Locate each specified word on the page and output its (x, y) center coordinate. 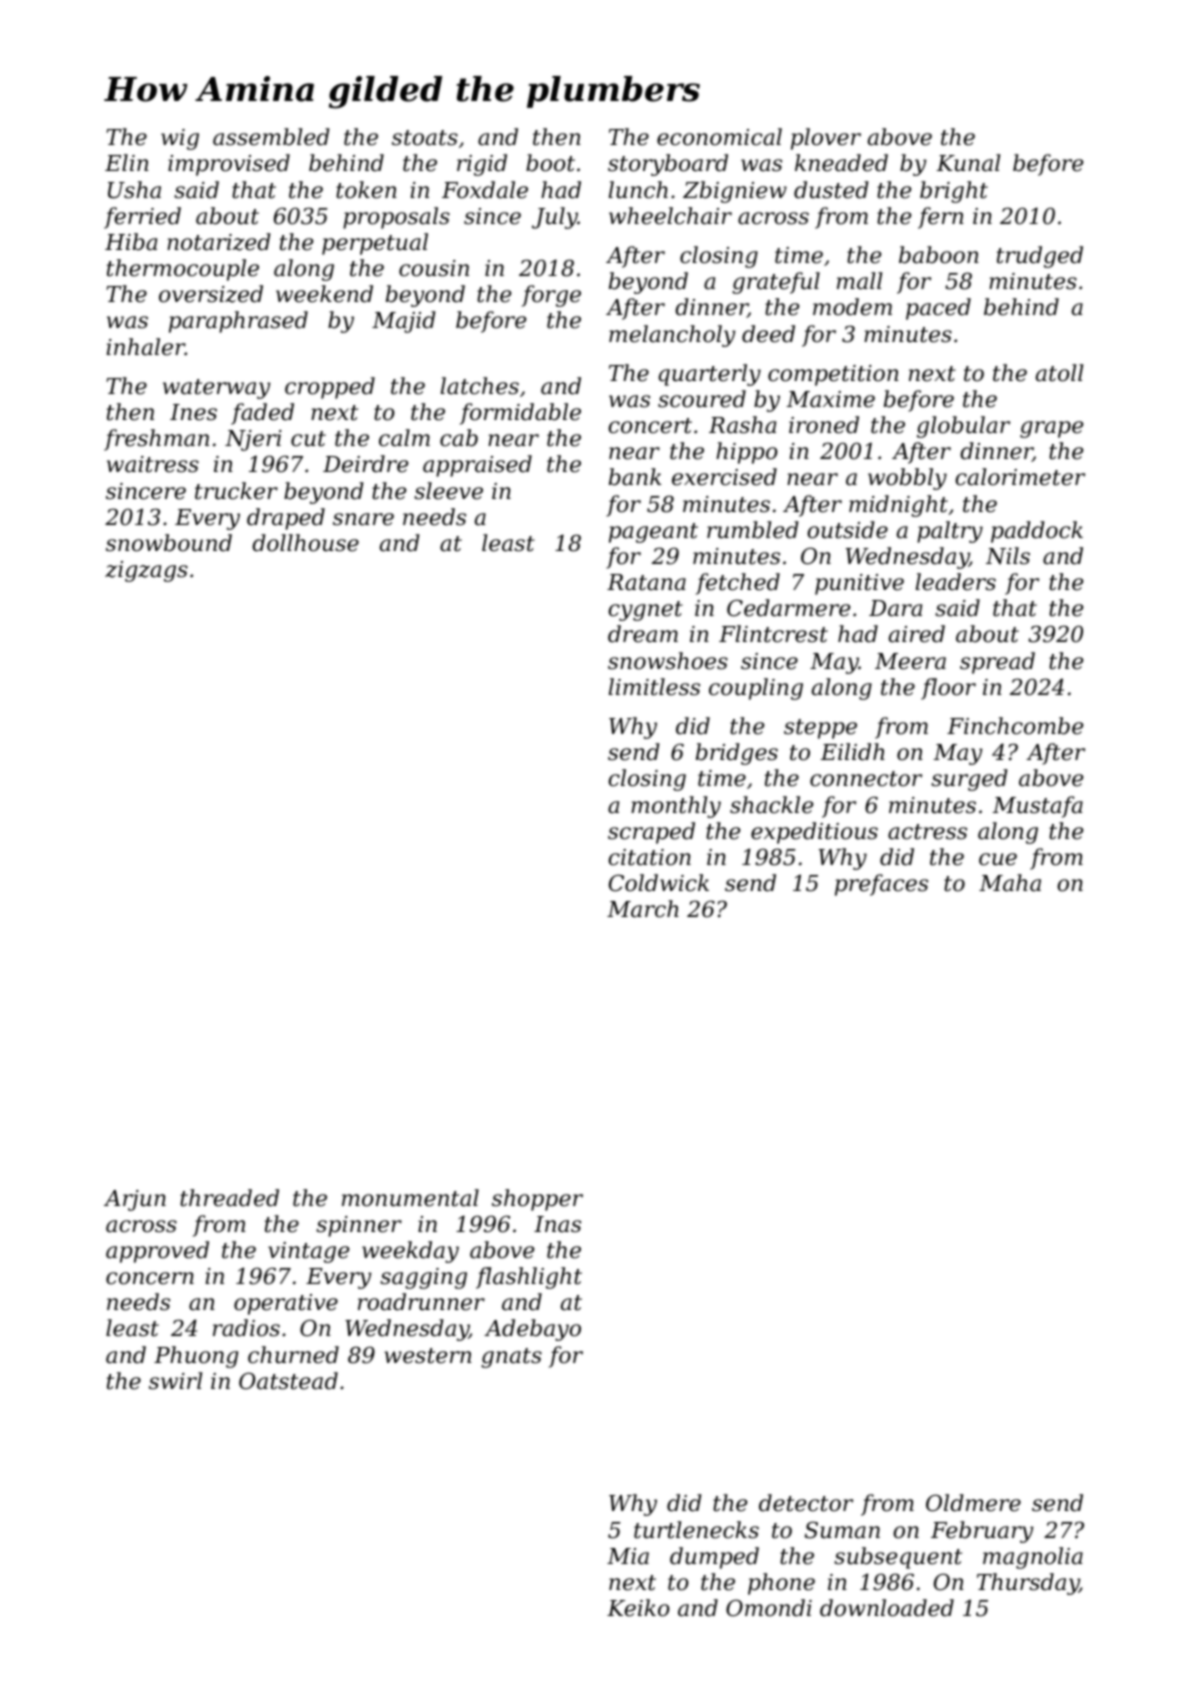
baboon (939, 255)
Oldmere (973, 1503)
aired (917, 634)
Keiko (638, 1608)
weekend (324, 294)
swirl (175, 1381)
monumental (410, 1198)
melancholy (672, 336)
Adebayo (532, 1330)
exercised (724, 477)
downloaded (887, 1608)
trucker (236, 491)
